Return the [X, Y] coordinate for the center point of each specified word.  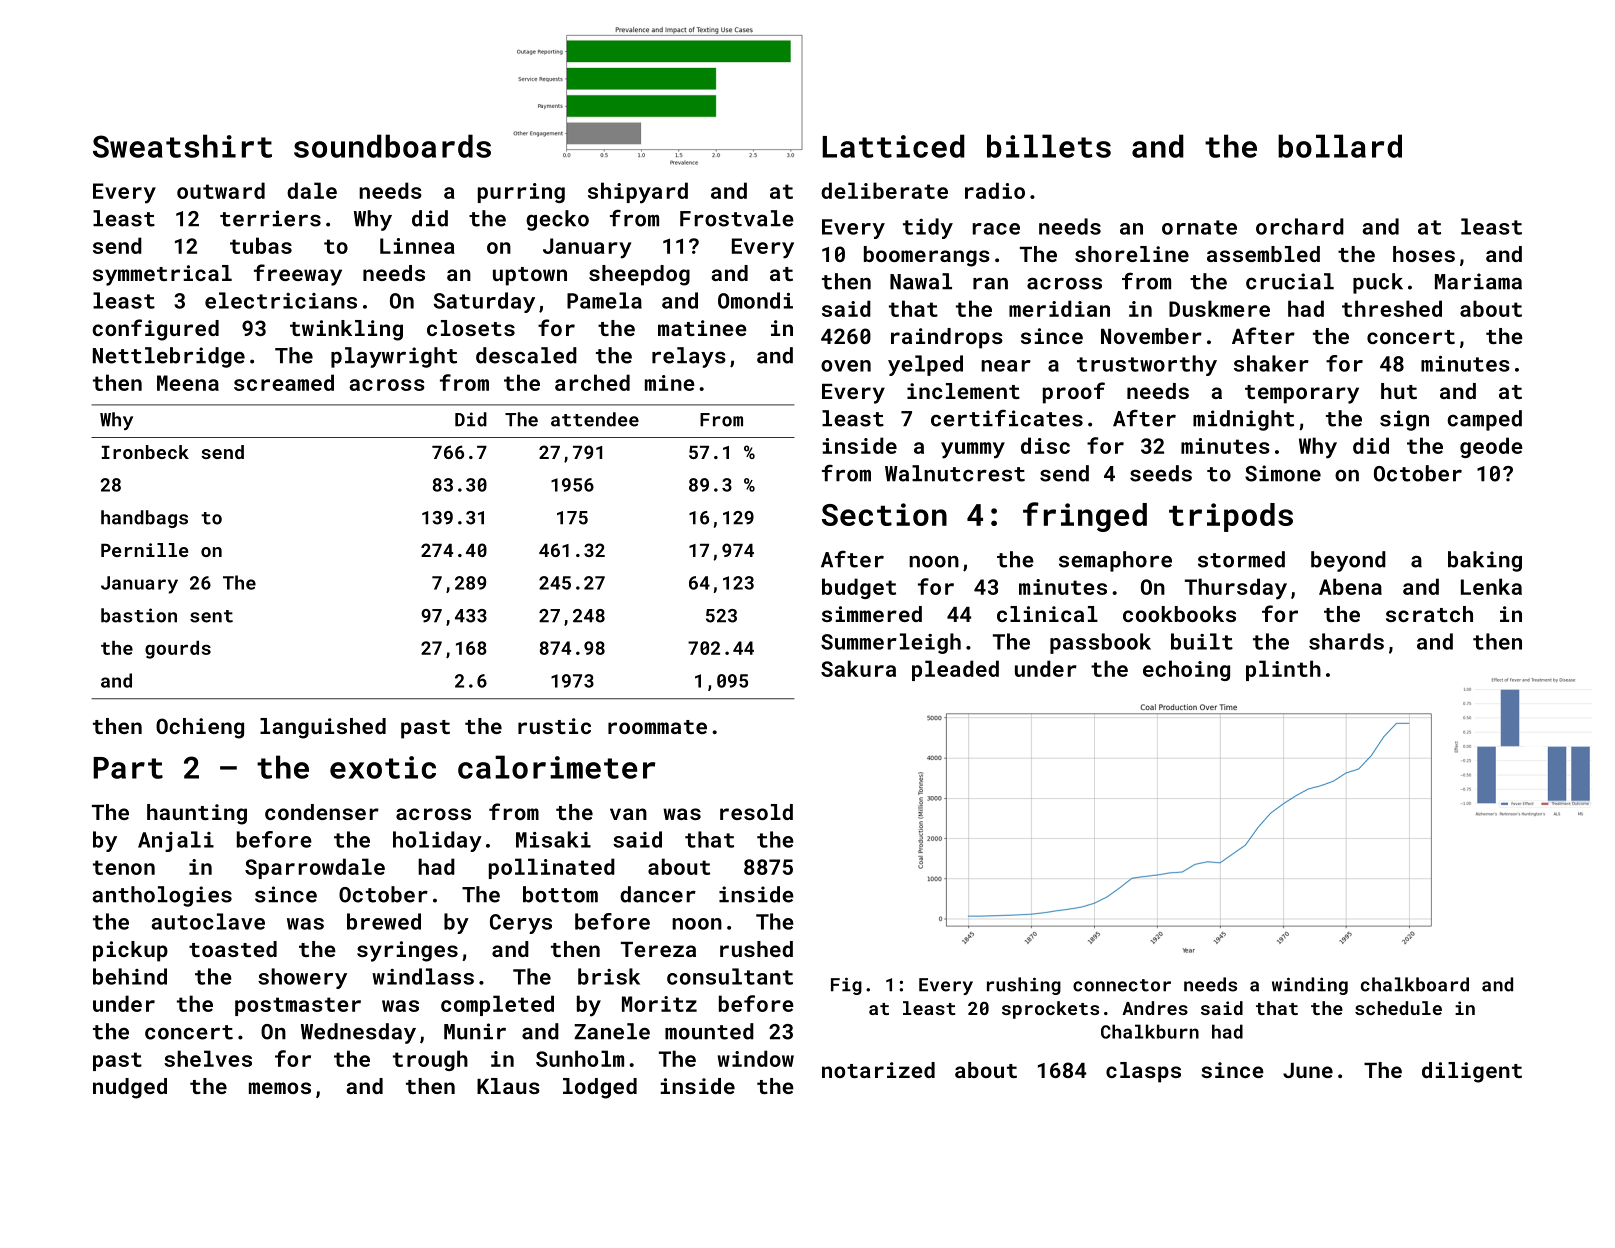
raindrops [947, 338]
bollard [1340, 146]
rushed [756, 949]
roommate [657, 727]
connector [1122, 985]
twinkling [346, 330]
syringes [407, 951]
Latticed [893, 146]
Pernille [144, 550]
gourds [178, 650]
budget [859, 588]
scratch [1429, 614]
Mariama [1478, 281]
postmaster [298, 1006]
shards [1346, 641]
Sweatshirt [182, 146]
